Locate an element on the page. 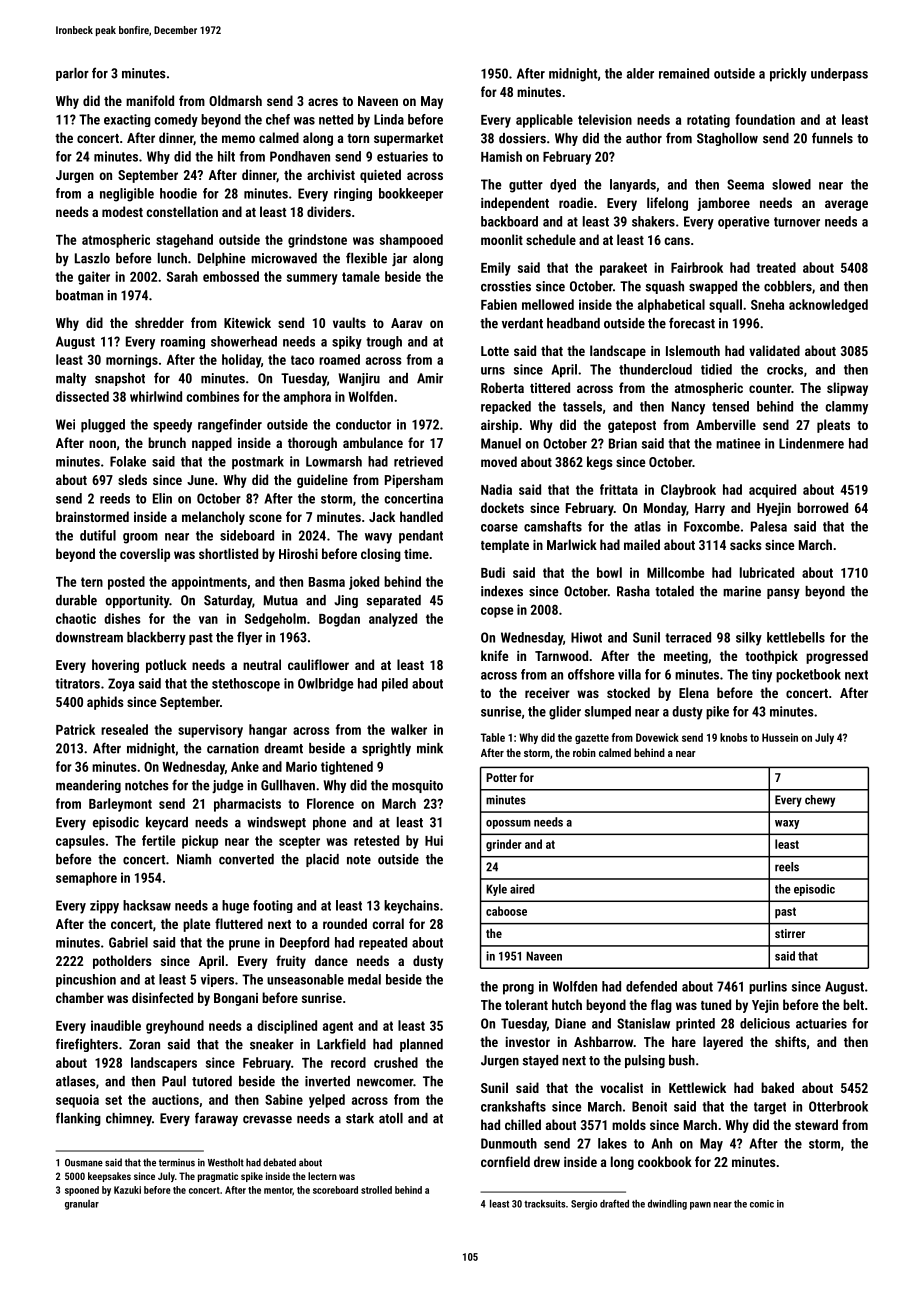 The width and height of the document is (924, 1314). alder is located at coordinates (640, 73).
